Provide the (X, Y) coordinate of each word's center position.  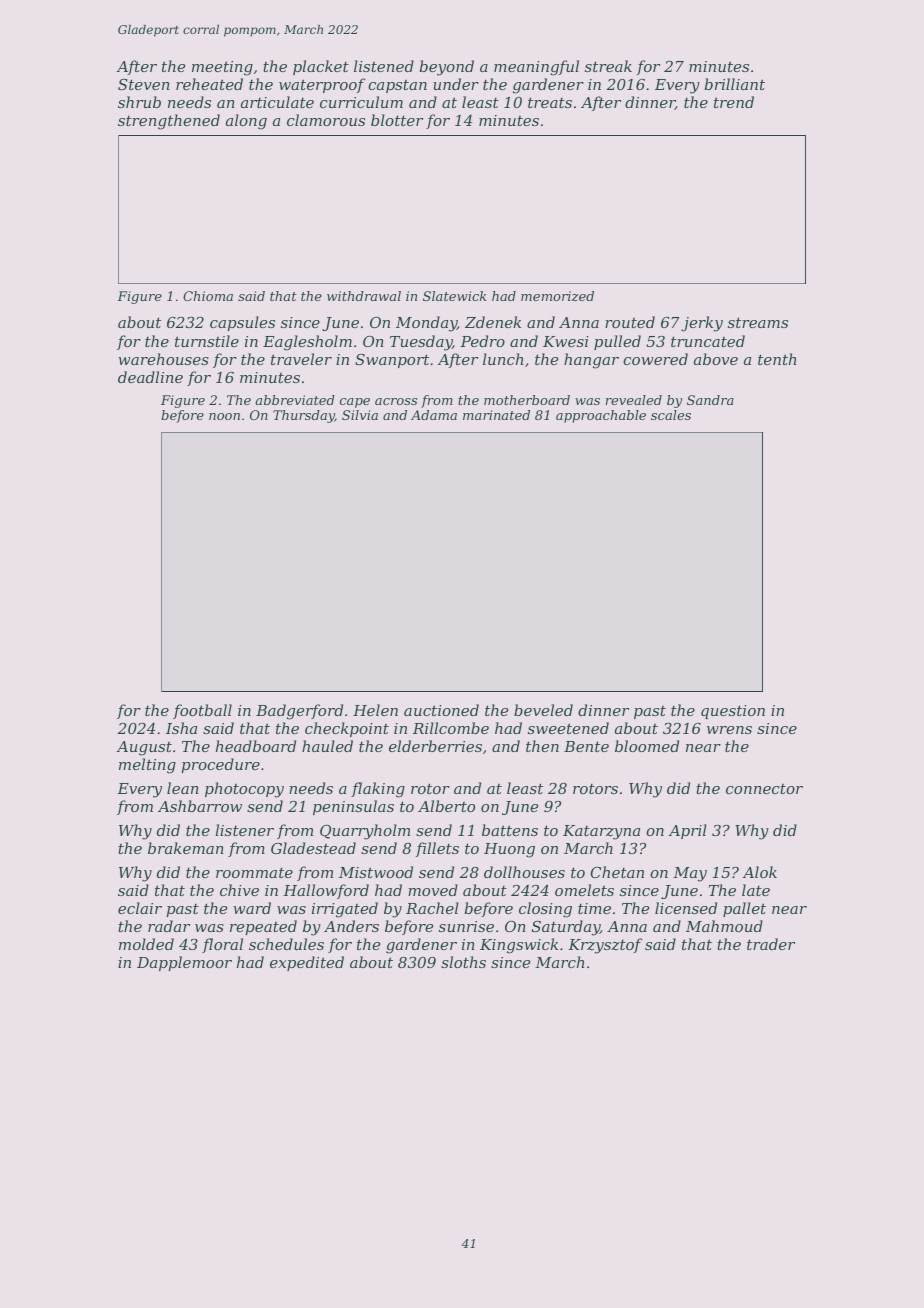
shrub (139, 102)
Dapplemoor (184, 963)
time (594, 908)
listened (384, 66)
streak (608, 66)
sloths (463, 962)
